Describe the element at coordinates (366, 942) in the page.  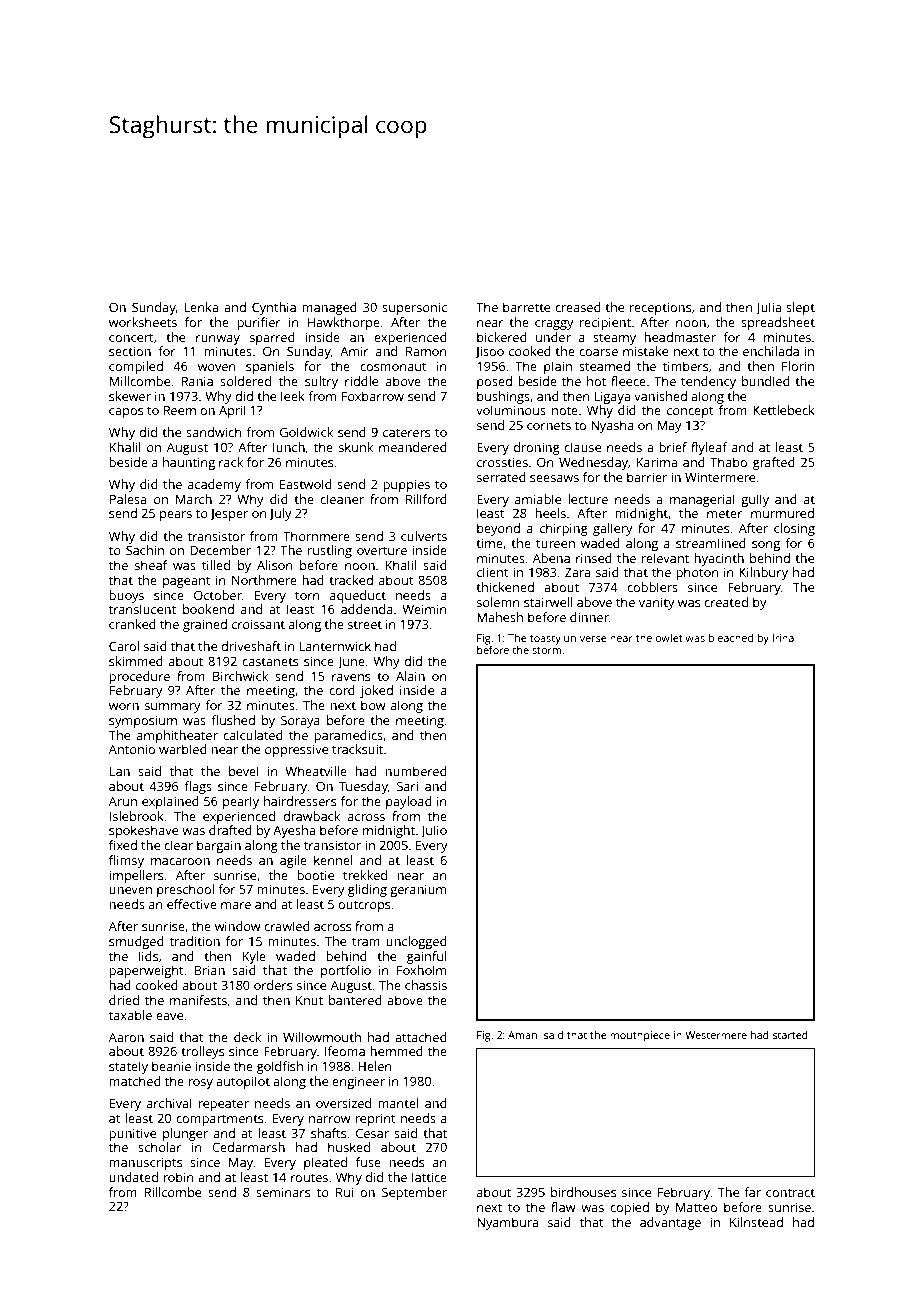
I see `tram` at that location.
